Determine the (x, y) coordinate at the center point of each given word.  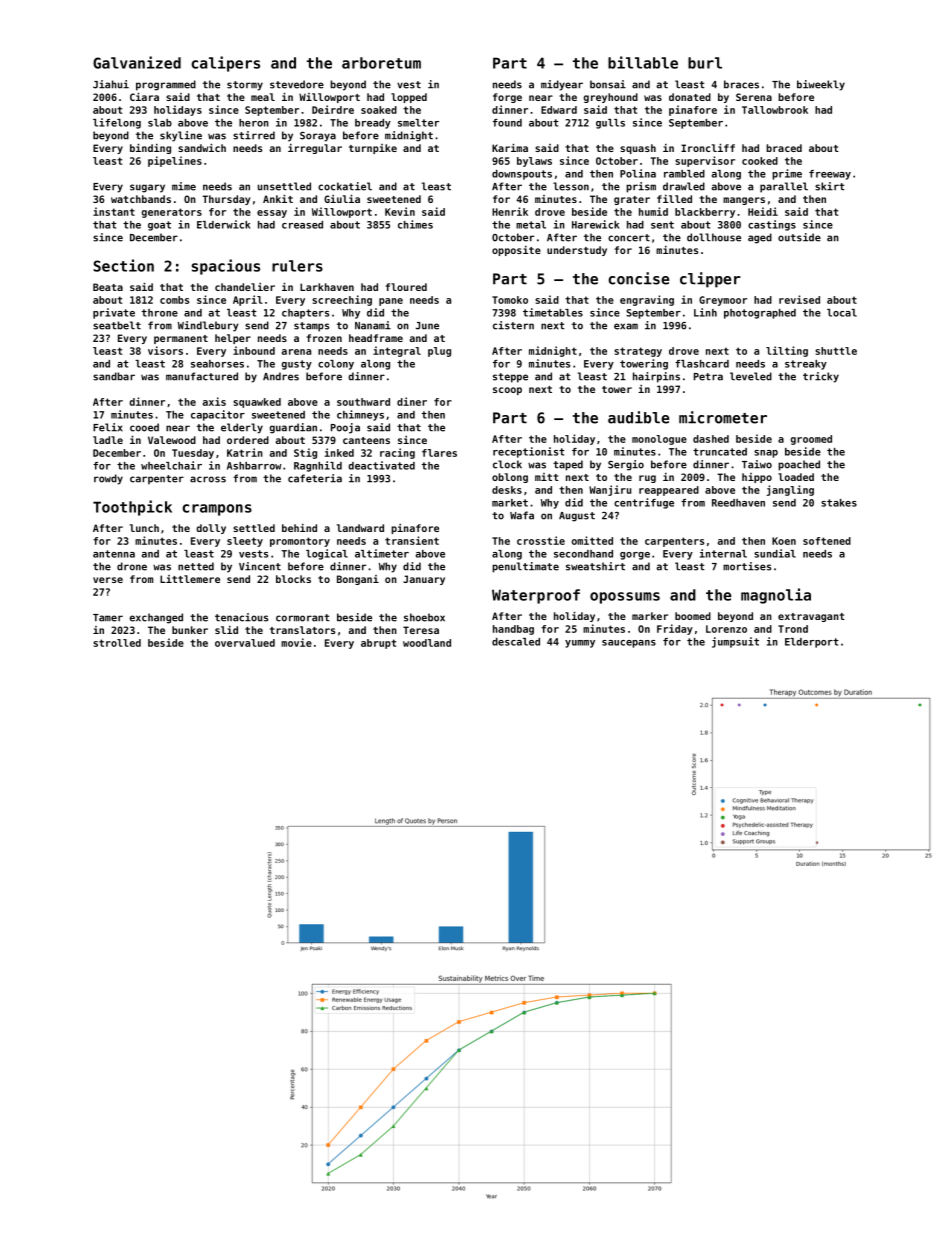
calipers (225, 64)
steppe (510, 378)
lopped (409, 98)
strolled (117, 643)
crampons (217, 510)
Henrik (510, 211)
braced (784, 148)
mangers (744, 201)
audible (639, 417)
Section (123, 265)
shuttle (836, 351)
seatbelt (117, 325)
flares (439, 453)
